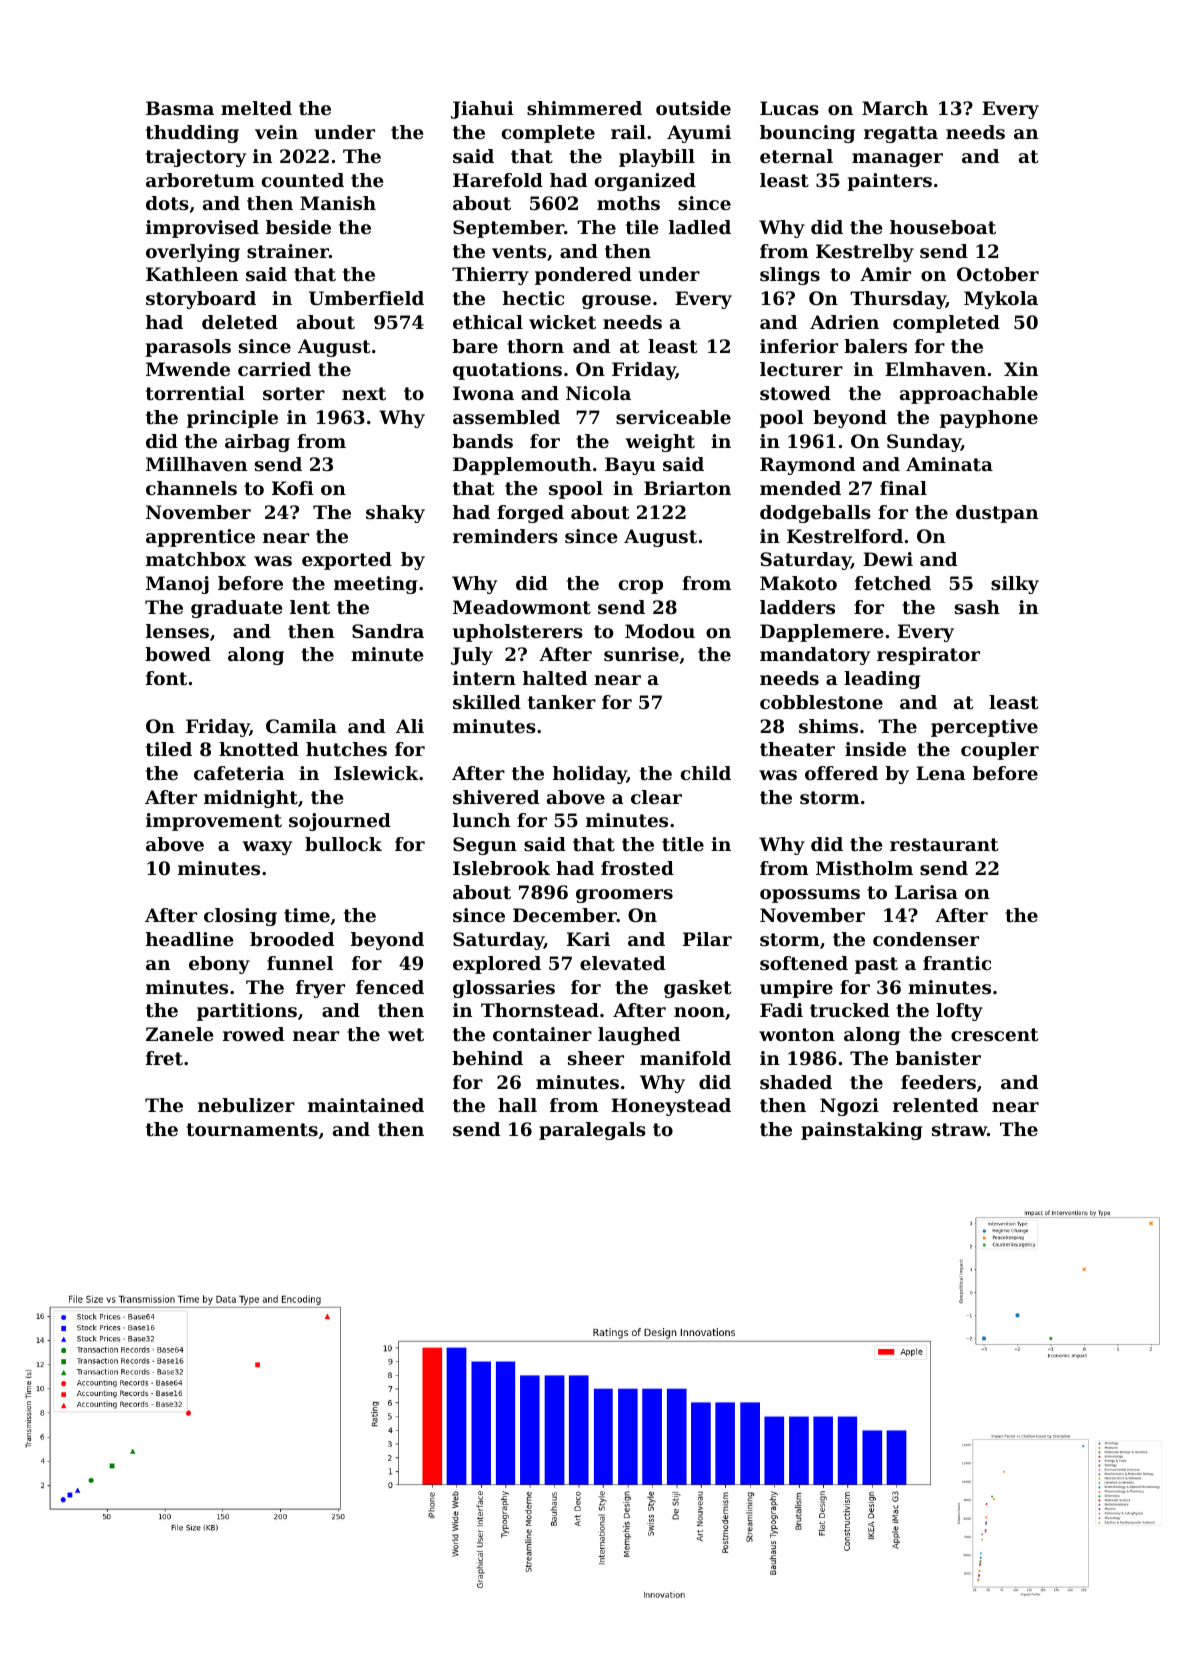  What do you see at coordinates (901, 134) in the page?
I see `regatta` at bounding box center [901, 134].
